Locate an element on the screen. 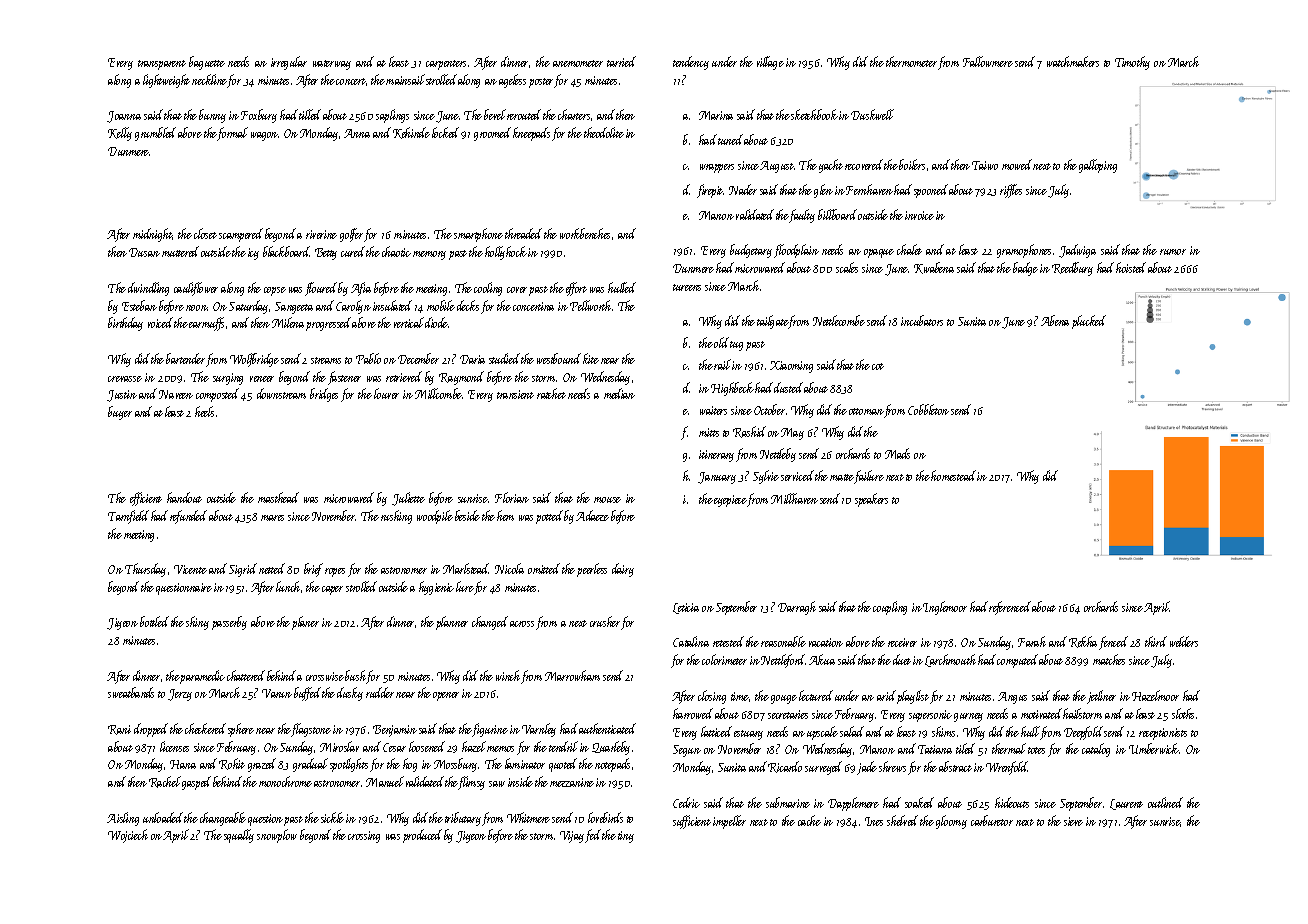 Image resolution: width=1308 pixels, height=924 pixels. mowed is located at coordinates (1017, 164).
